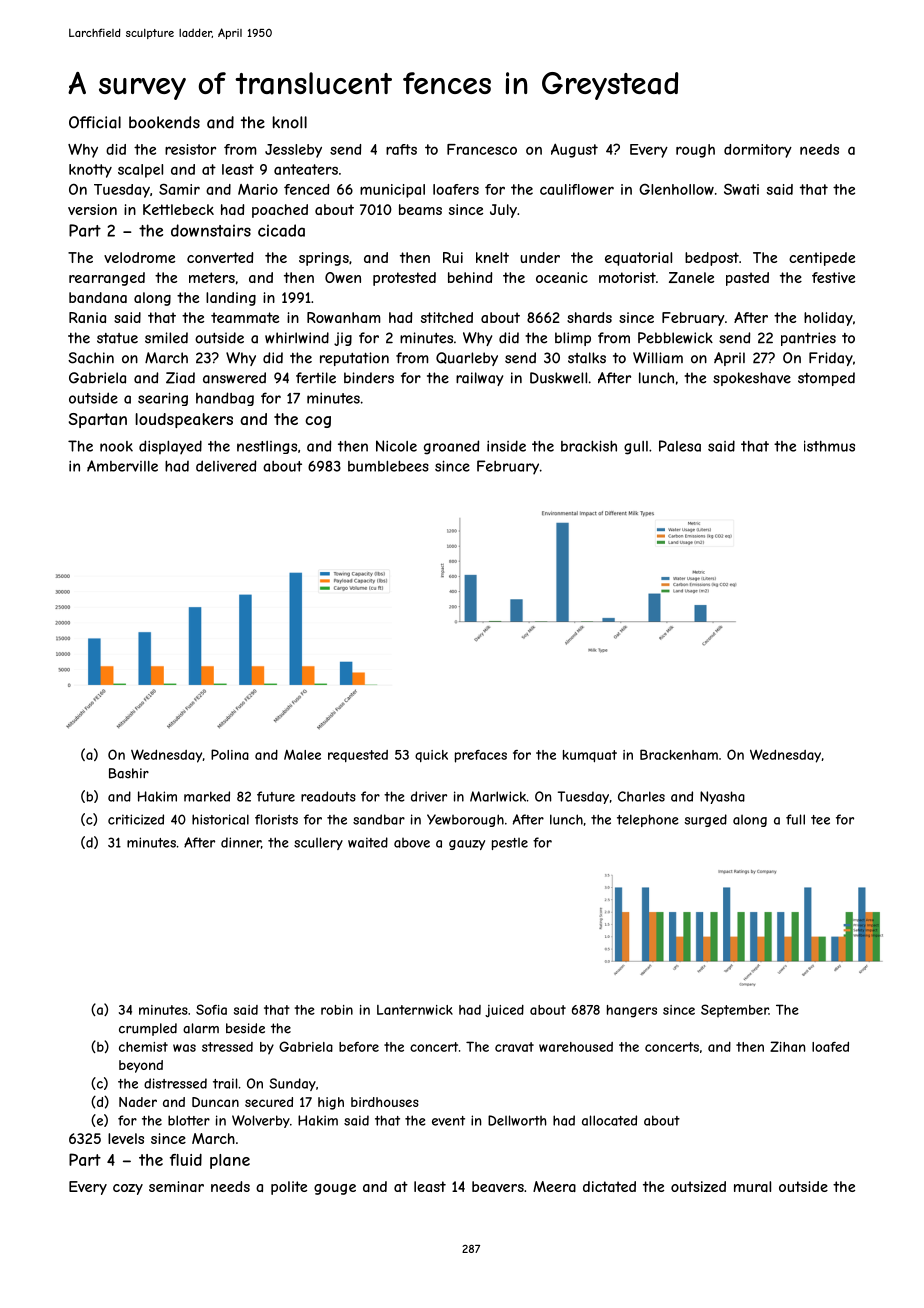  What do you see at coordinates (705, 820) in the page?
I see `surged` at bounding box center [705, 820].
